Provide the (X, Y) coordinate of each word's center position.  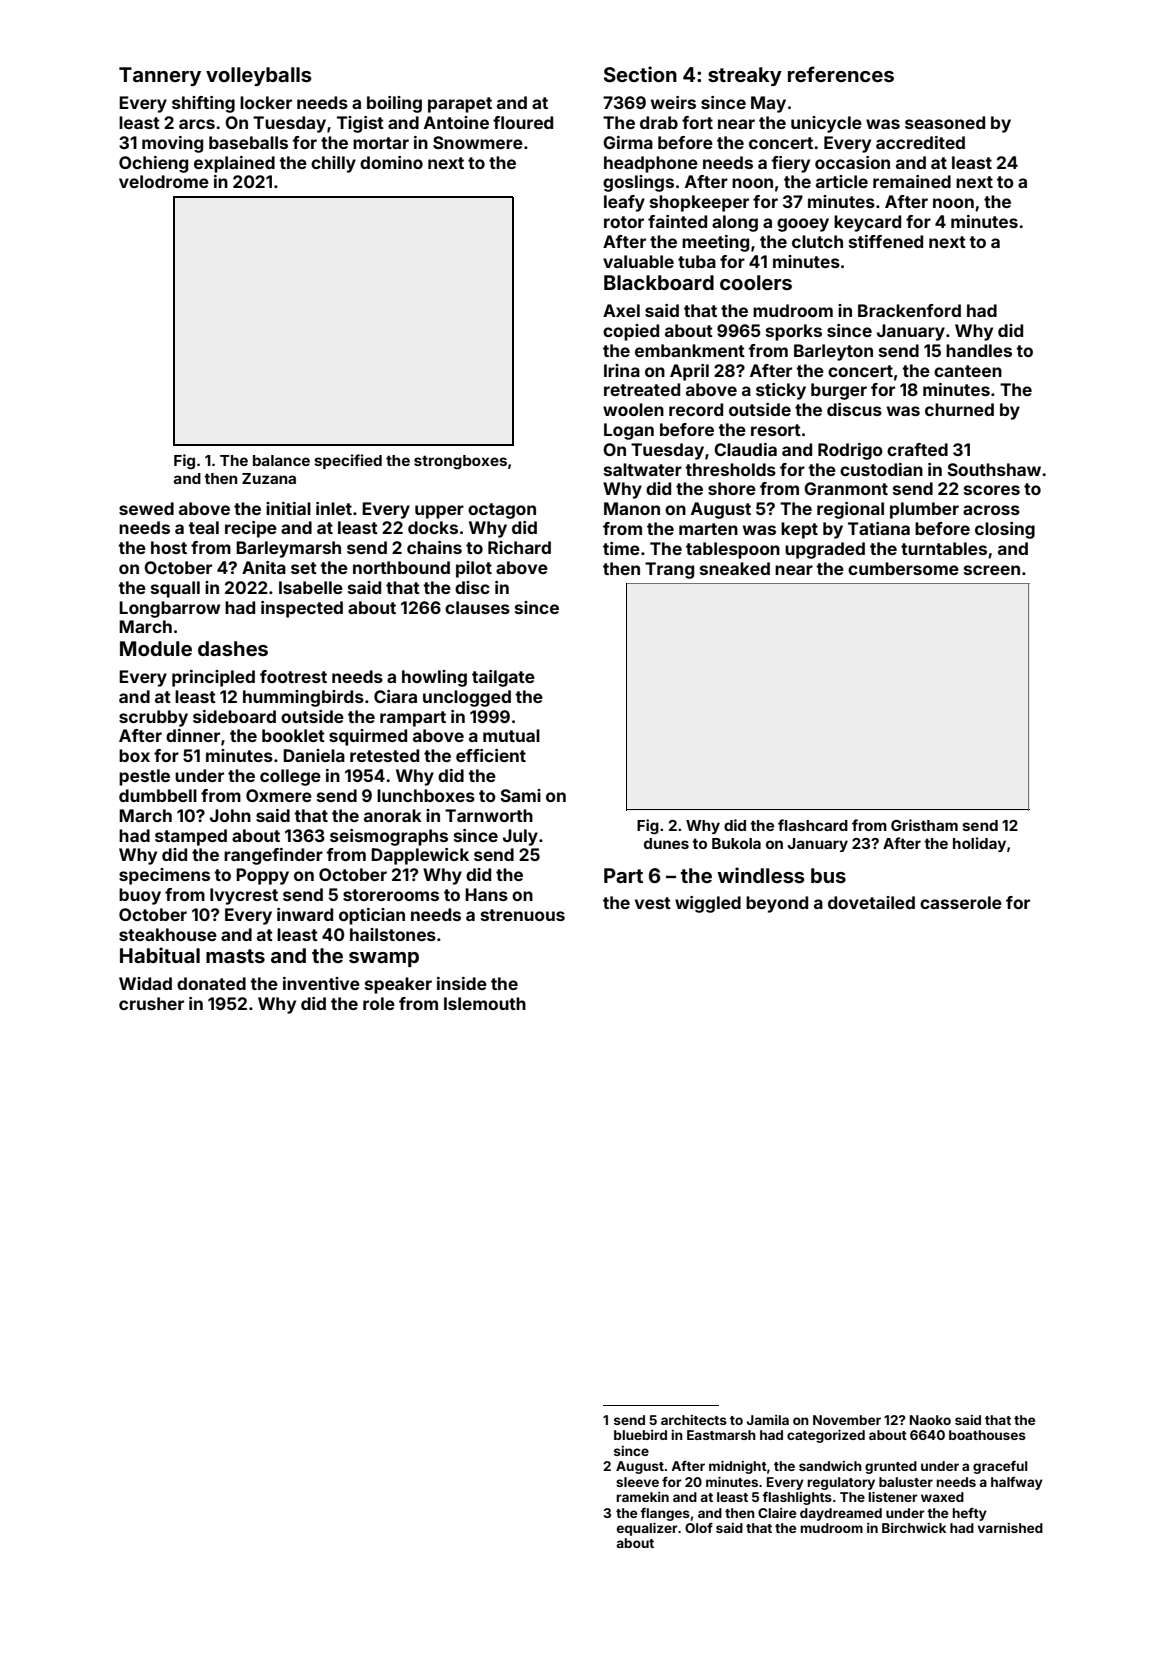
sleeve (637, 1482)
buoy (140, 896)
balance (281, 460)
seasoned (945, 122)
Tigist (360, 124)
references (841, 74)
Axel (621, 310)
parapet (460, 105)
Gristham (924, 825)
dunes (666, 843)
